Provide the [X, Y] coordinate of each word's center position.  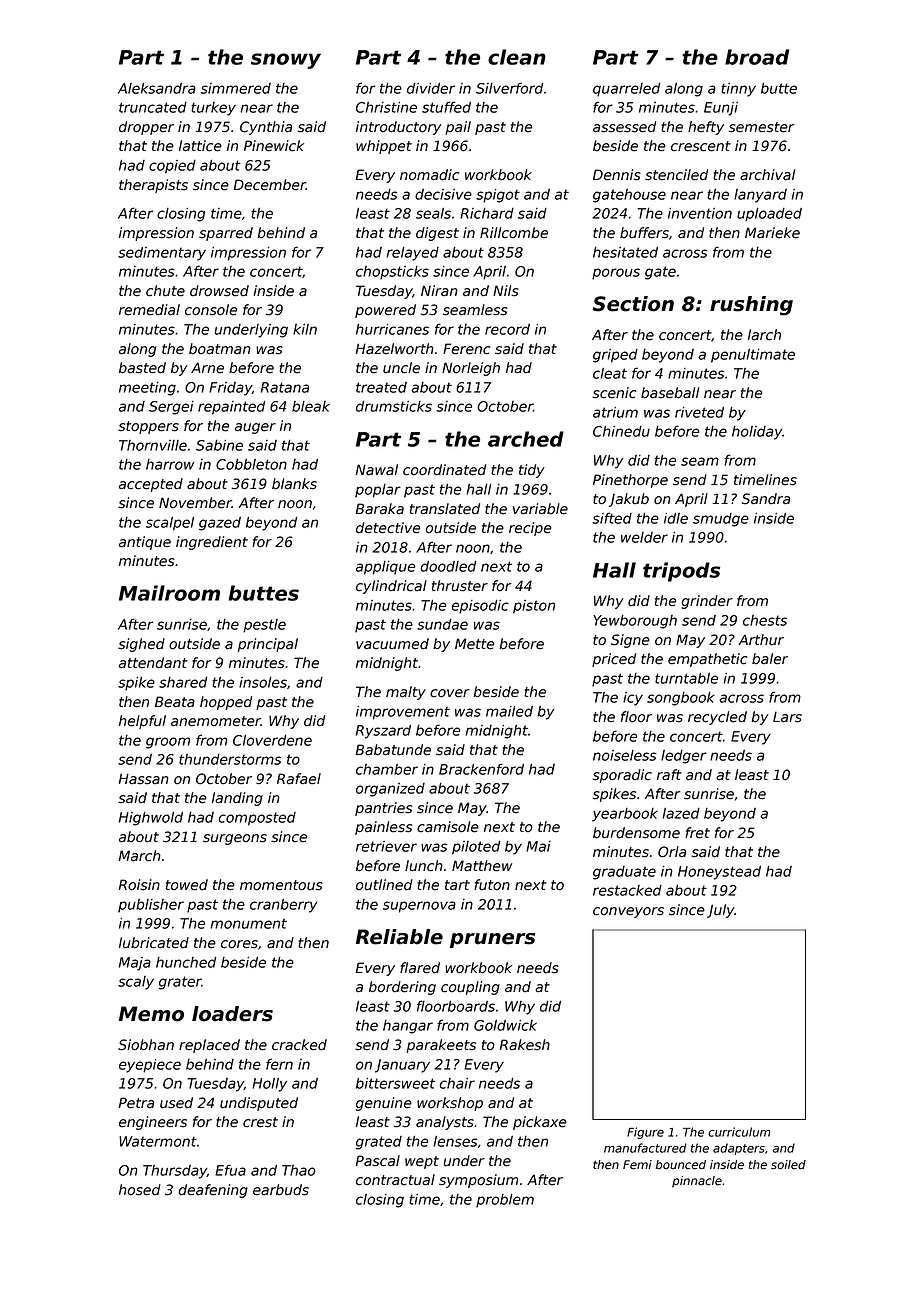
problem [505, 1201]
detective [388, 528]
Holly [269, 1085]
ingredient [212, 543]
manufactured [645, 1148]
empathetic [707, 660]
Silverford [509, 88]
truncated [153, 107]
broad [757, 57]
